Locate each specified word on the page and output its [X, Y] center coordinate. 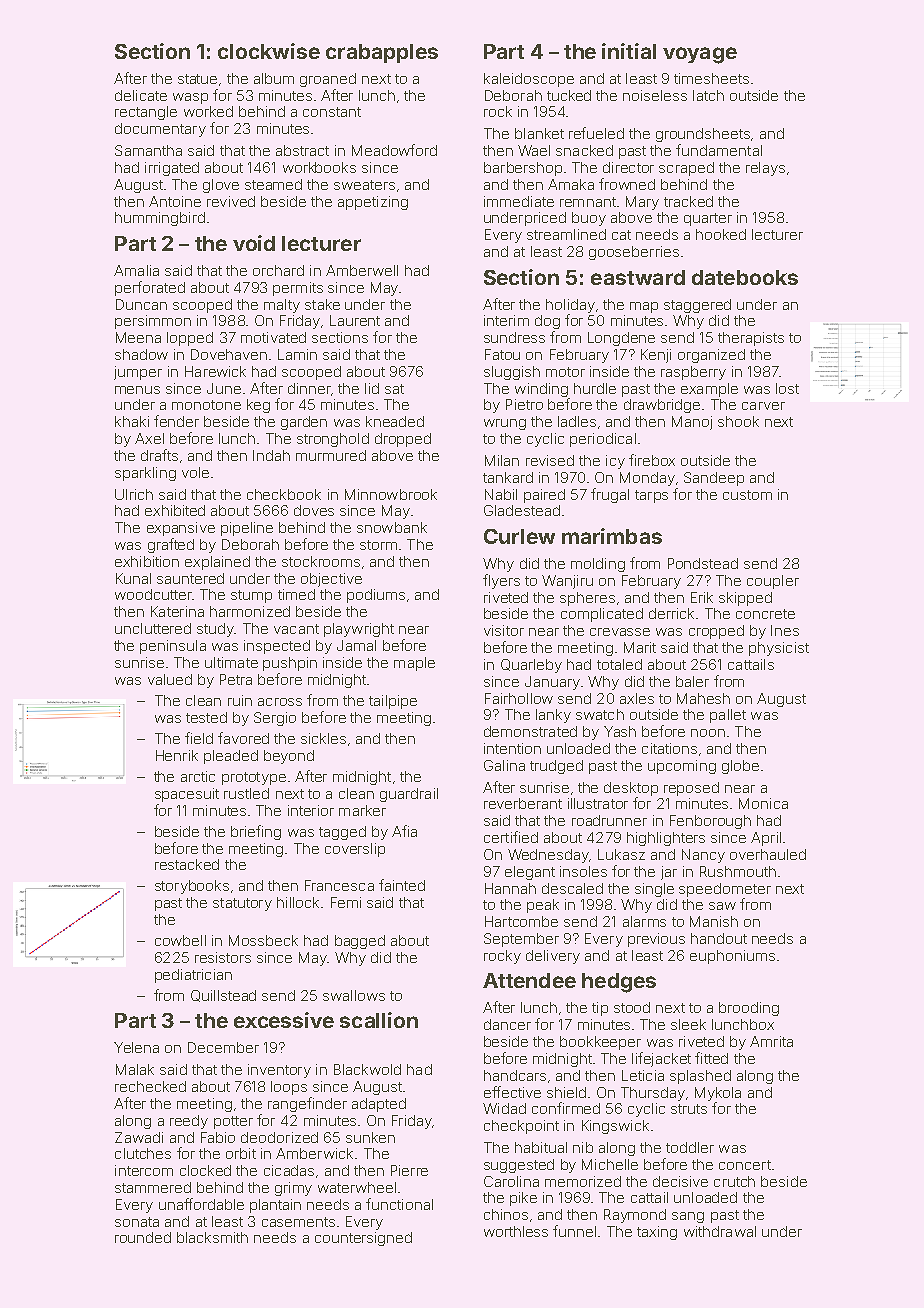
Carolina [511, 1181]
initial [629, 51]
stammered [153, 1187]
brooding [749, 1009]
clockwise [269, 51]
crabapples [382, 53]
